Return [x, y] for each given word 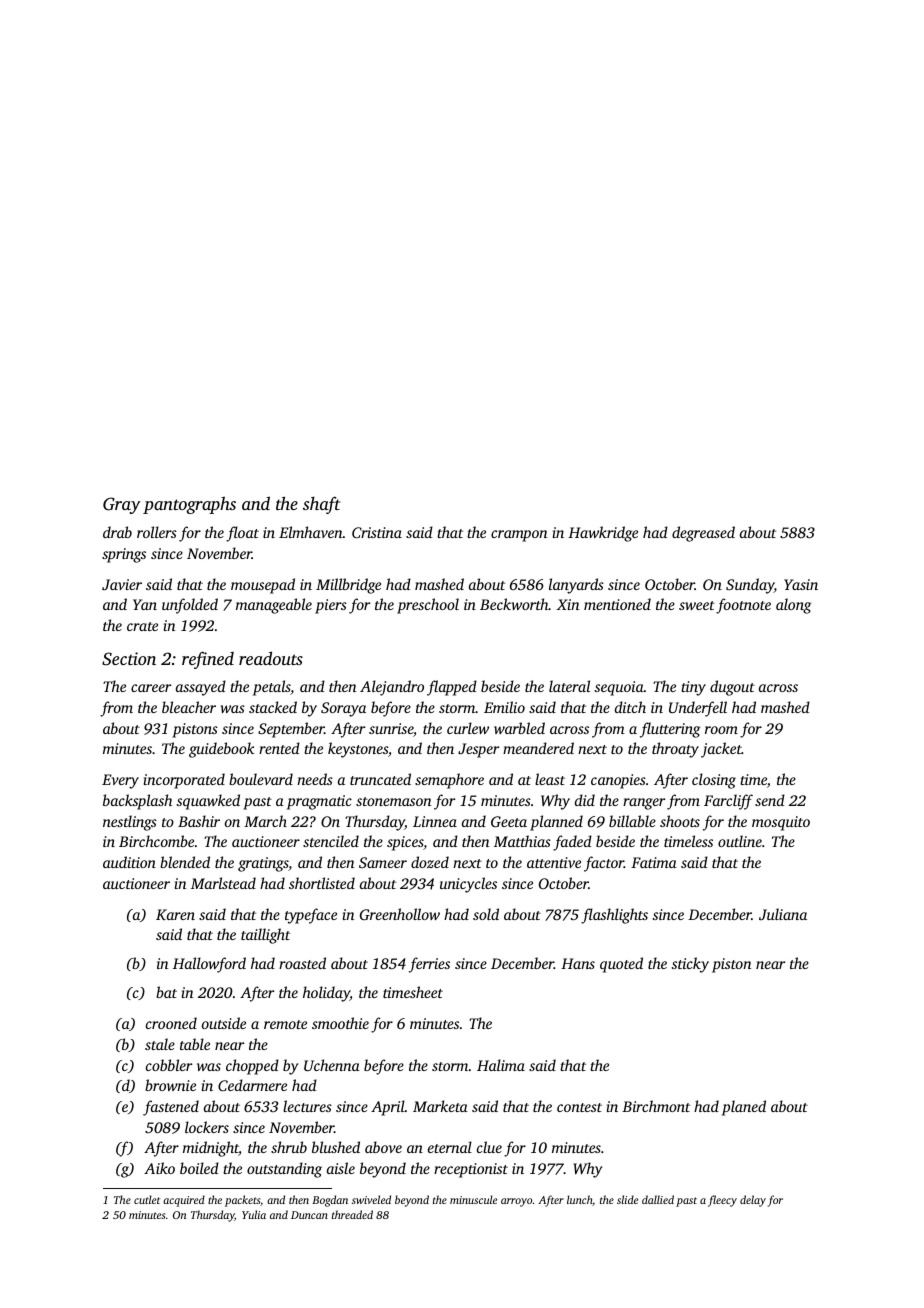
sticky [690, 965]
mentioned [617, 604]
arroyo [516, 1202]
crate [142, 626]
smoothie [340, 1023]
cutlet [147, 1199]
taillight [265, 936]
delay [753, 1201]
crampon [519, 536]
